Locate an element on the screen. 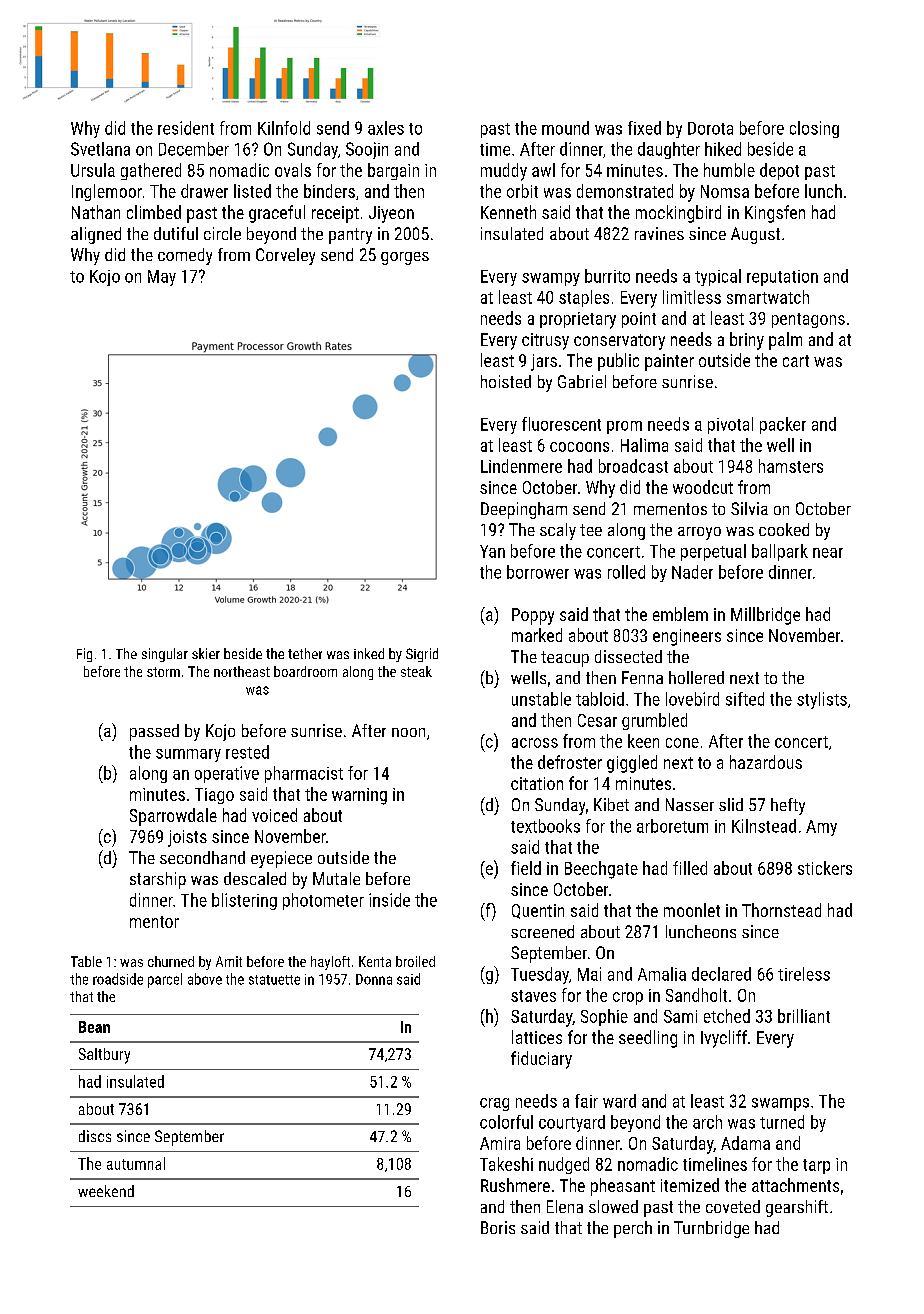 The image size is (924, 1314). singular is located at coordinates (165, 655).
